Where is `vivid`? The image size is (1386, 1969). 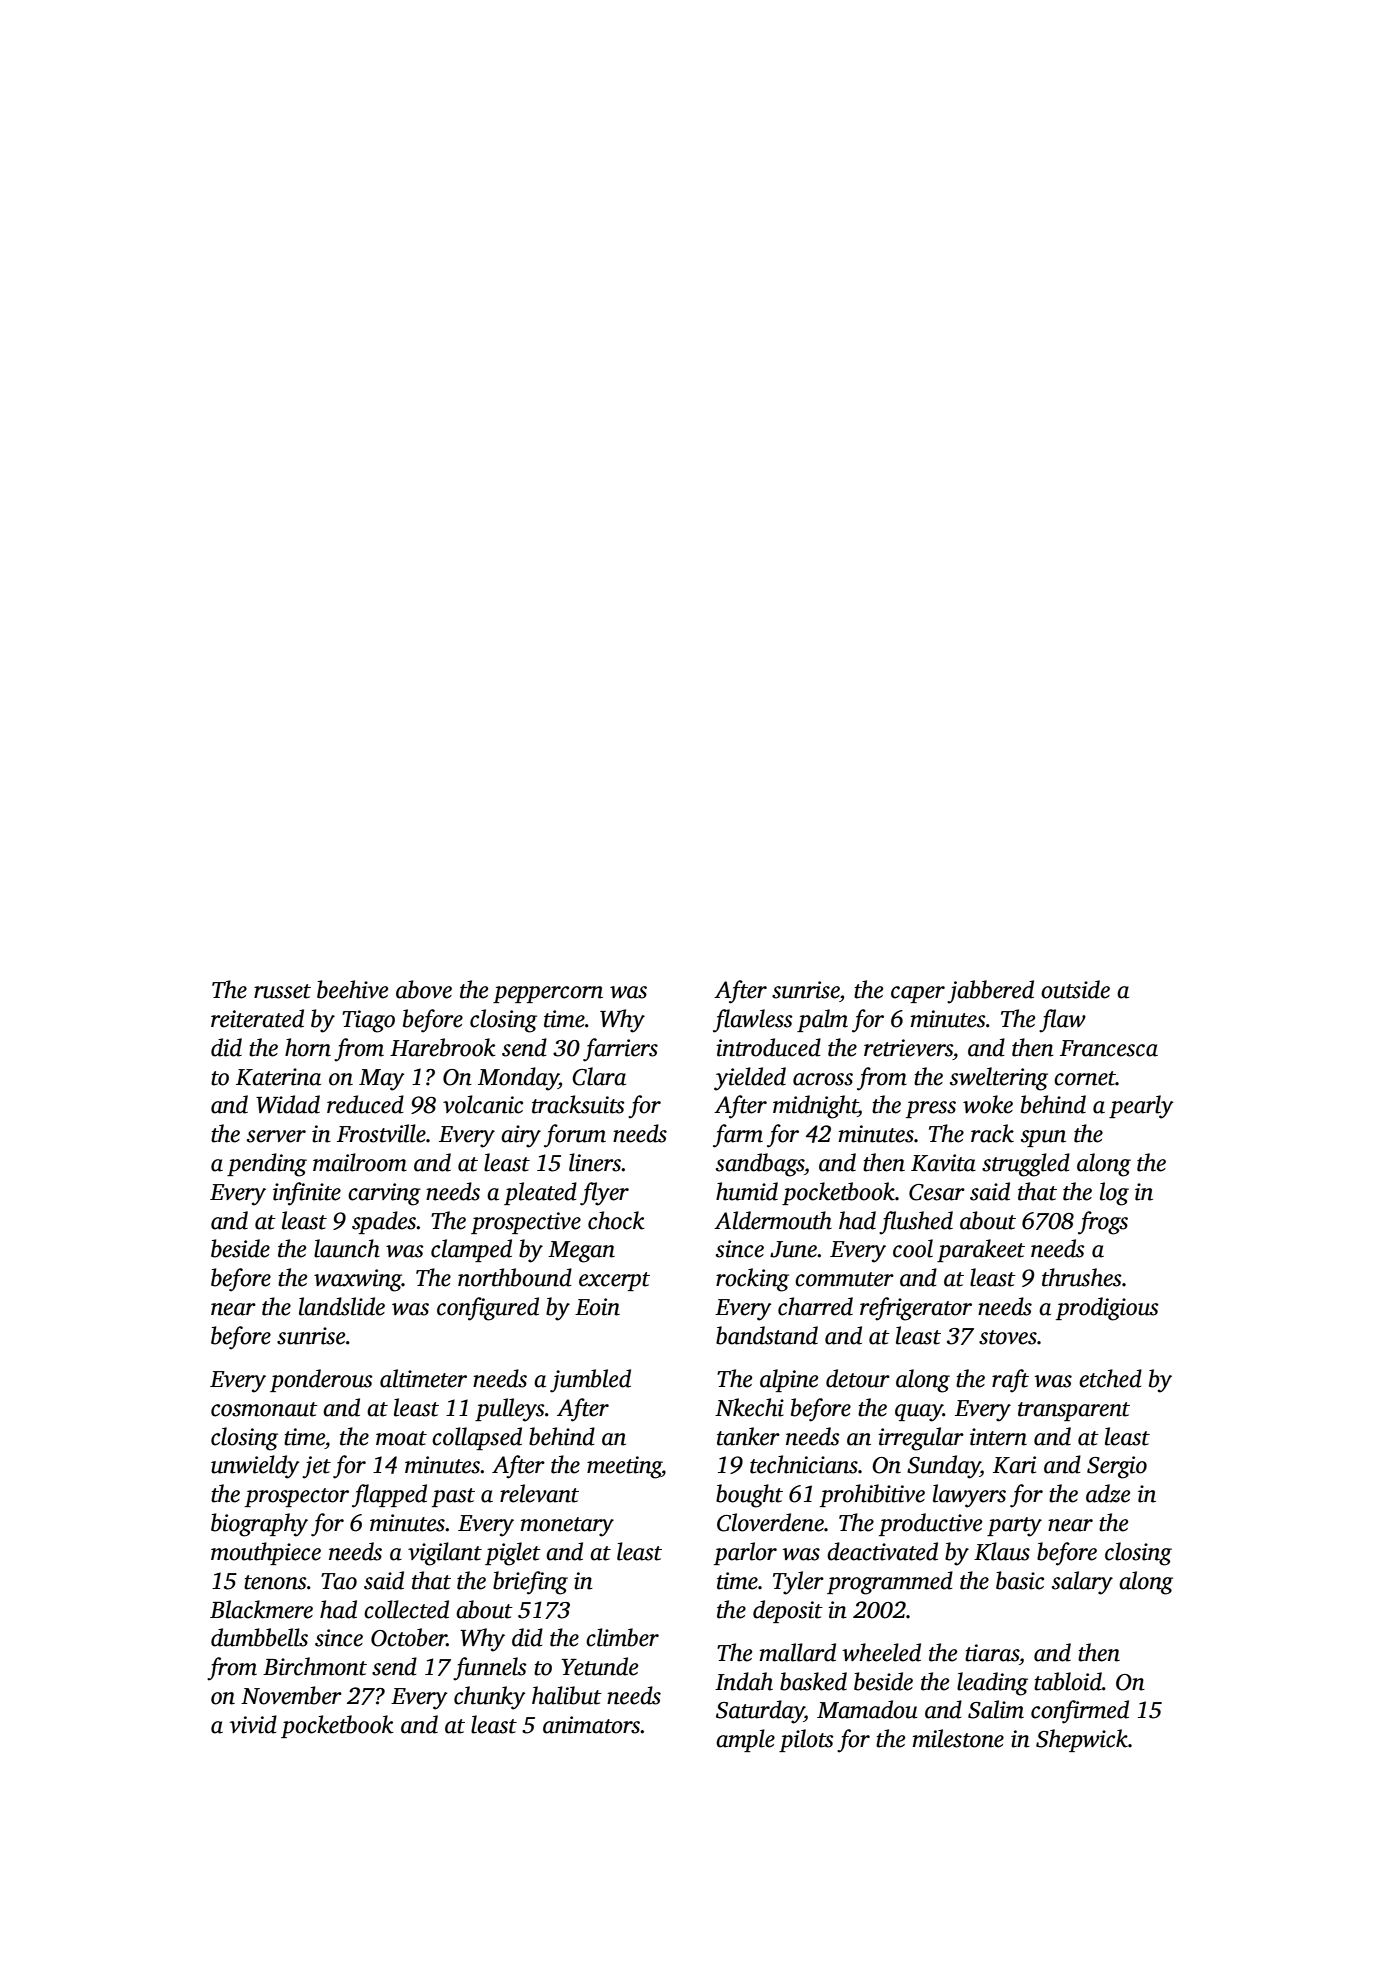
vivid is located at coordinates (253, 1724).
